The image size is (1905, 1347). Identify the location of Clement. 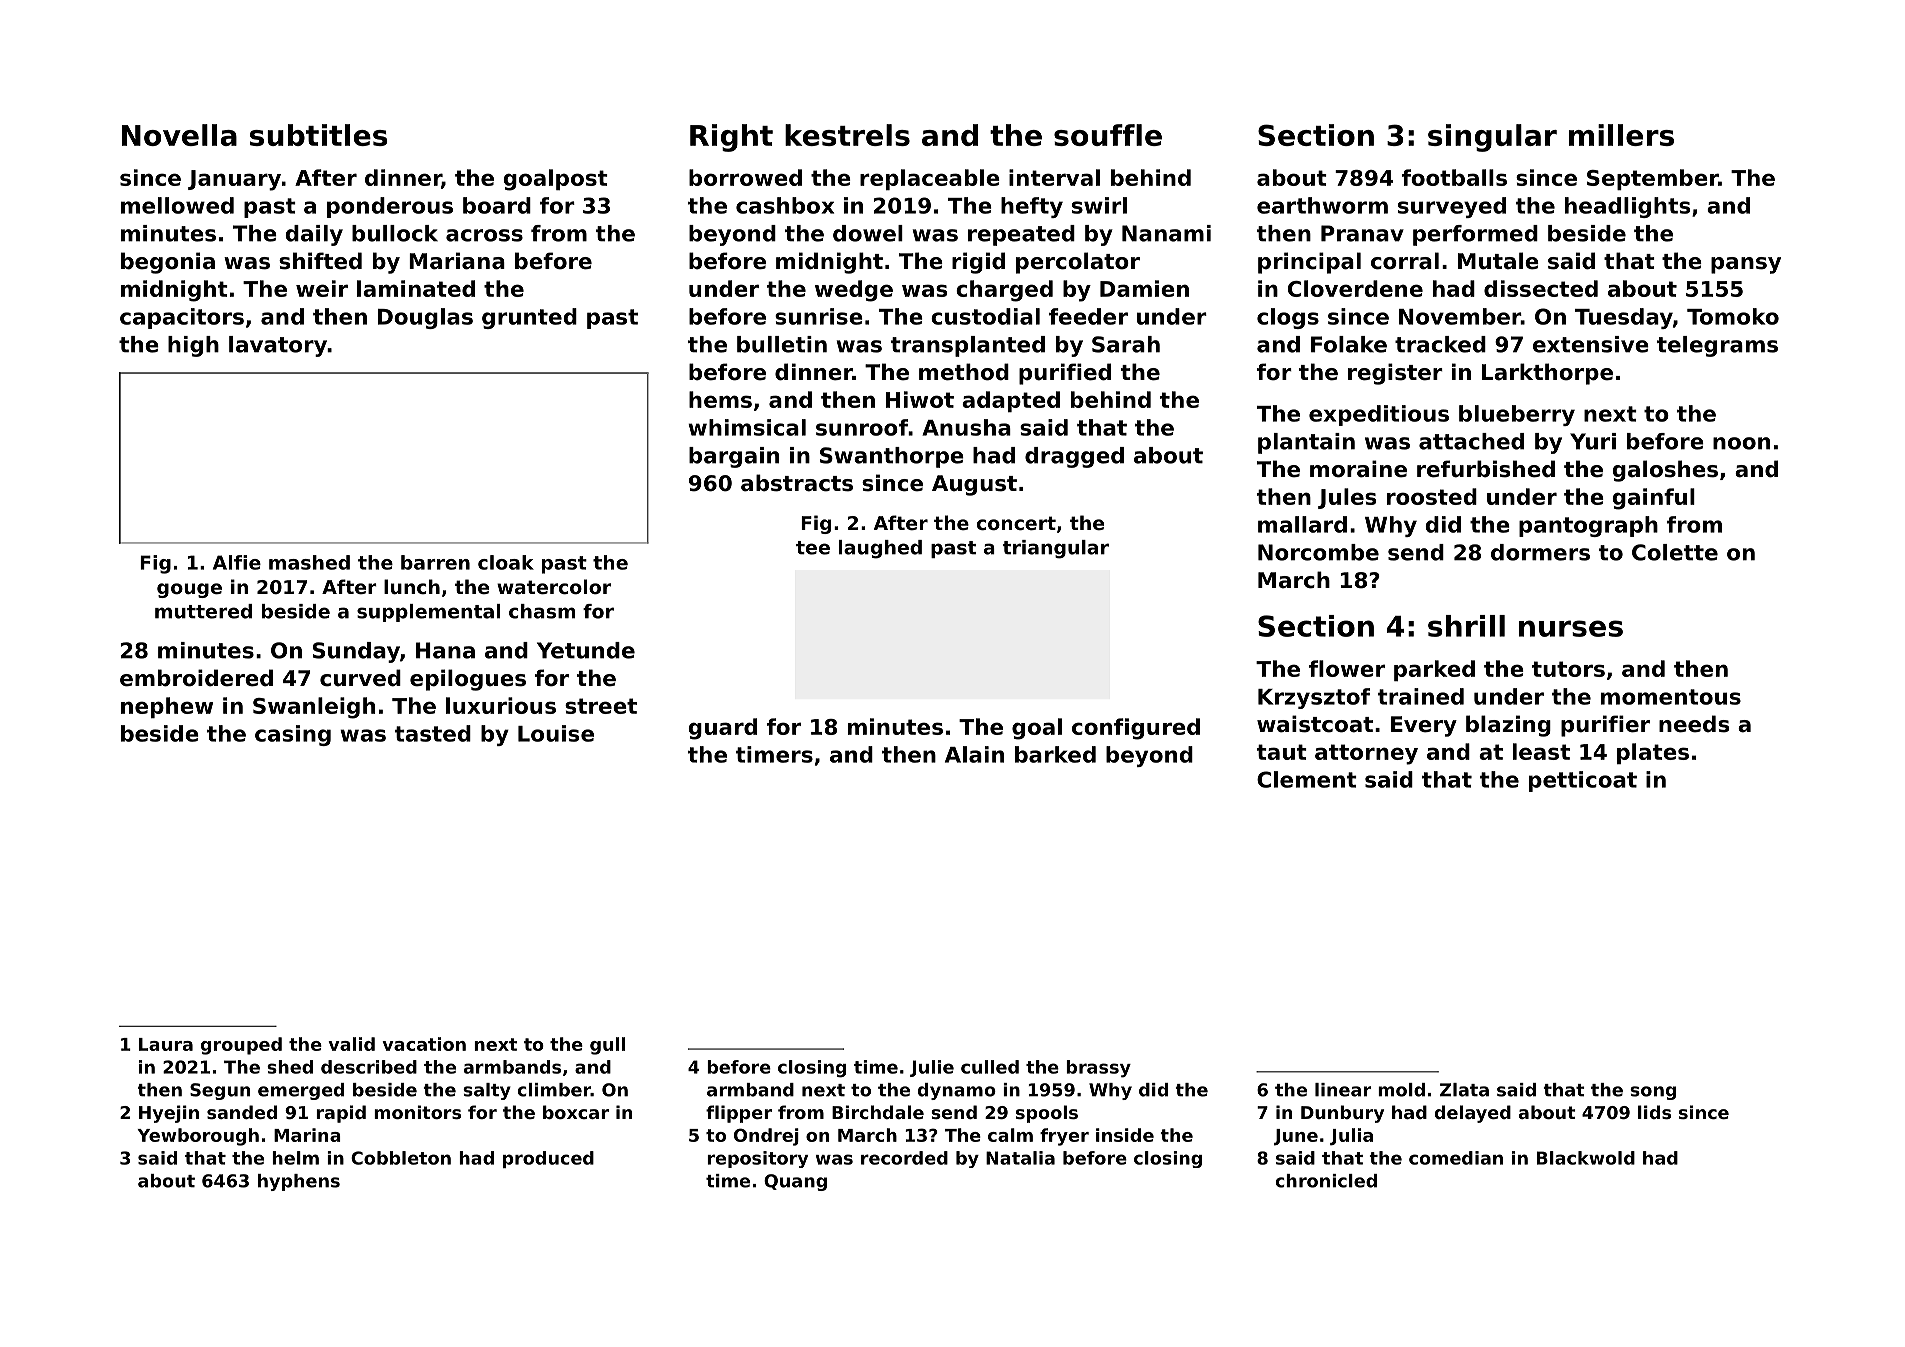
(1307, 779).
